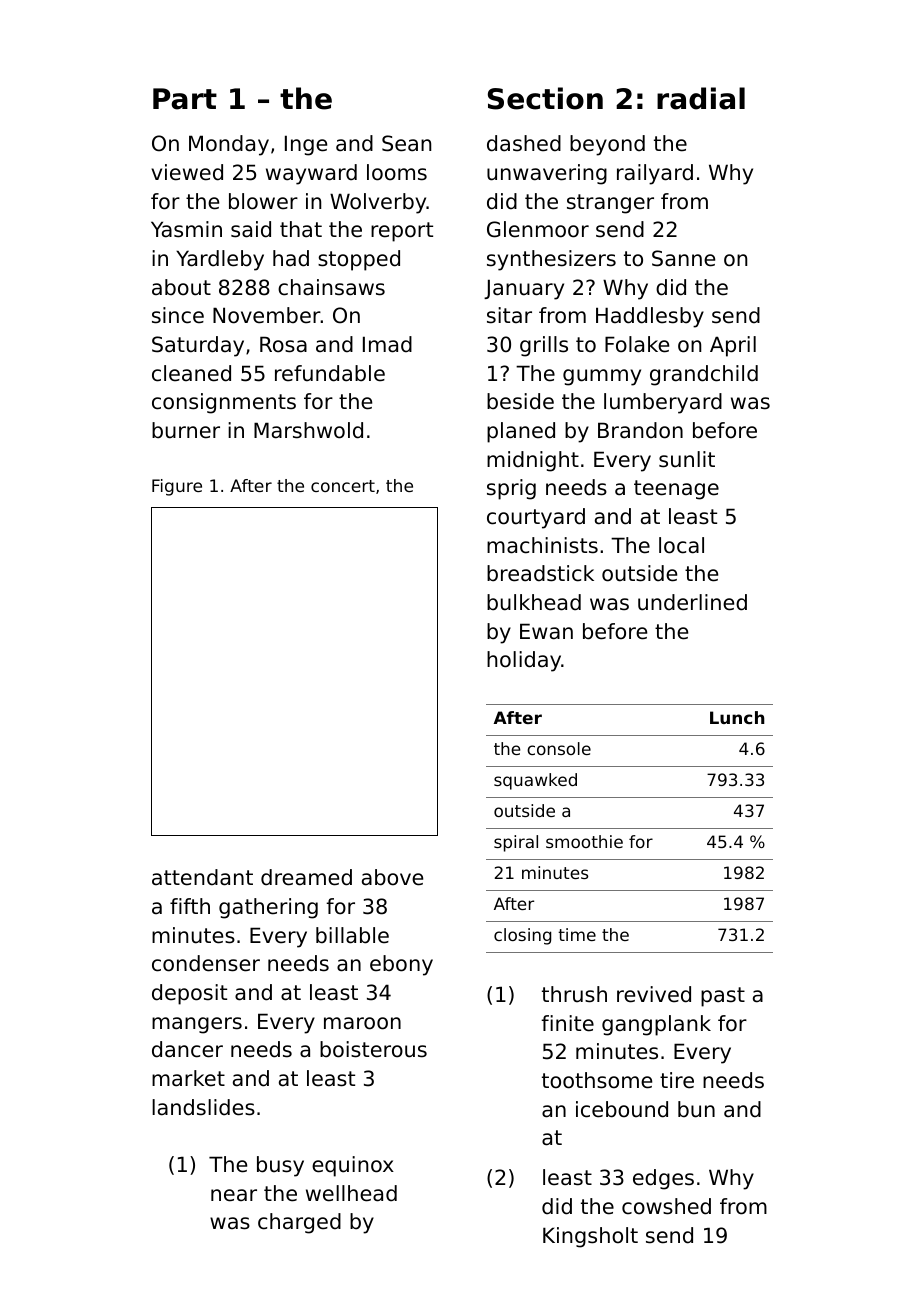  I want to click on Imad, so click(387, 344).
